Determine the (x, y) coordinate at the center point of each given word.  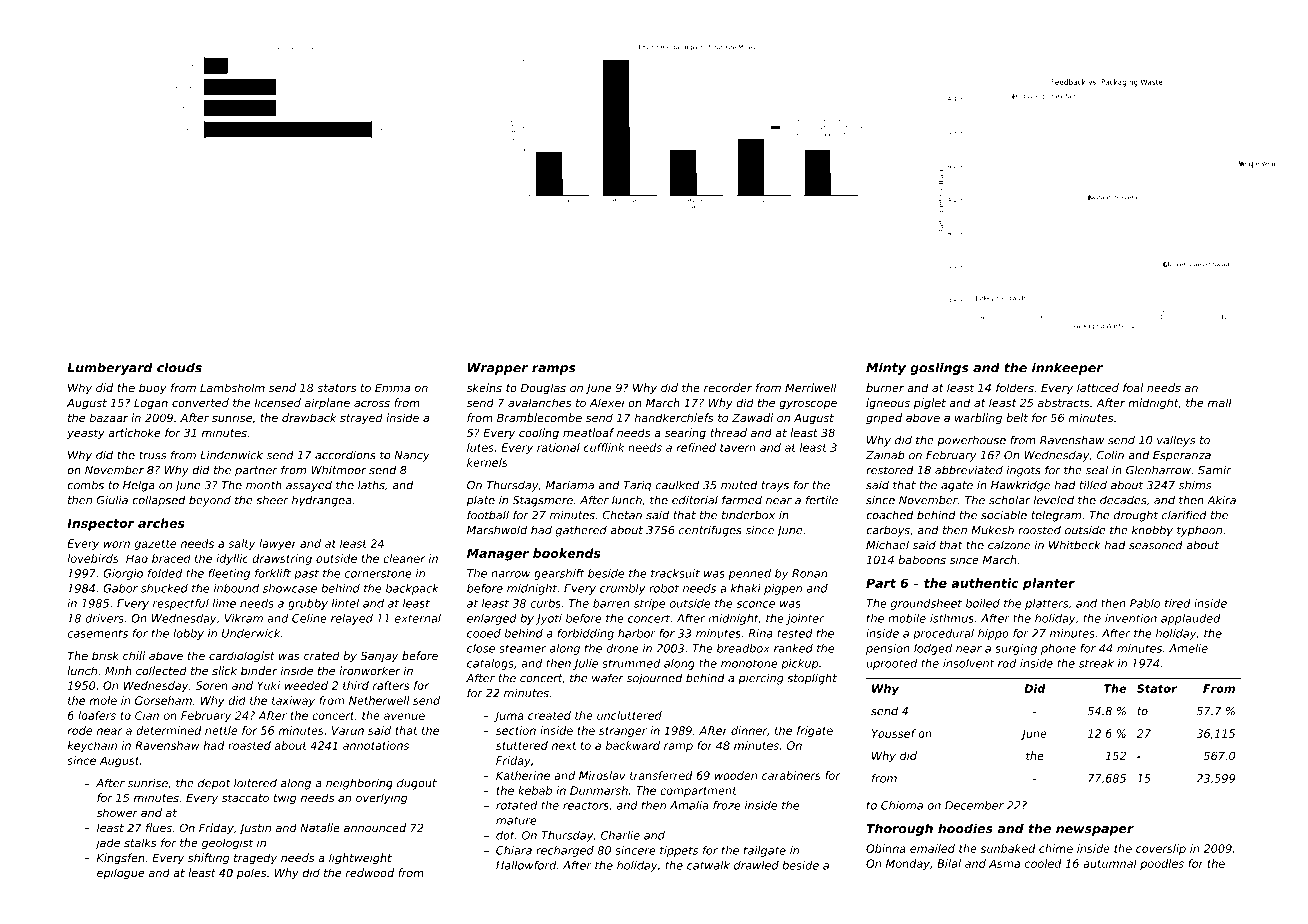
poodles (1162, 864)
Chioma (902, 805)
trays (775, 486)
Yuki (268, 685)
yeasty (86, 434)
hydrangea (321, 501)
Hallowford (526, 865)
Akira (1221, 500)
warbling (978, 419)
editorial (695, 500)
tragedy (255, 859)
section (516, 730)
